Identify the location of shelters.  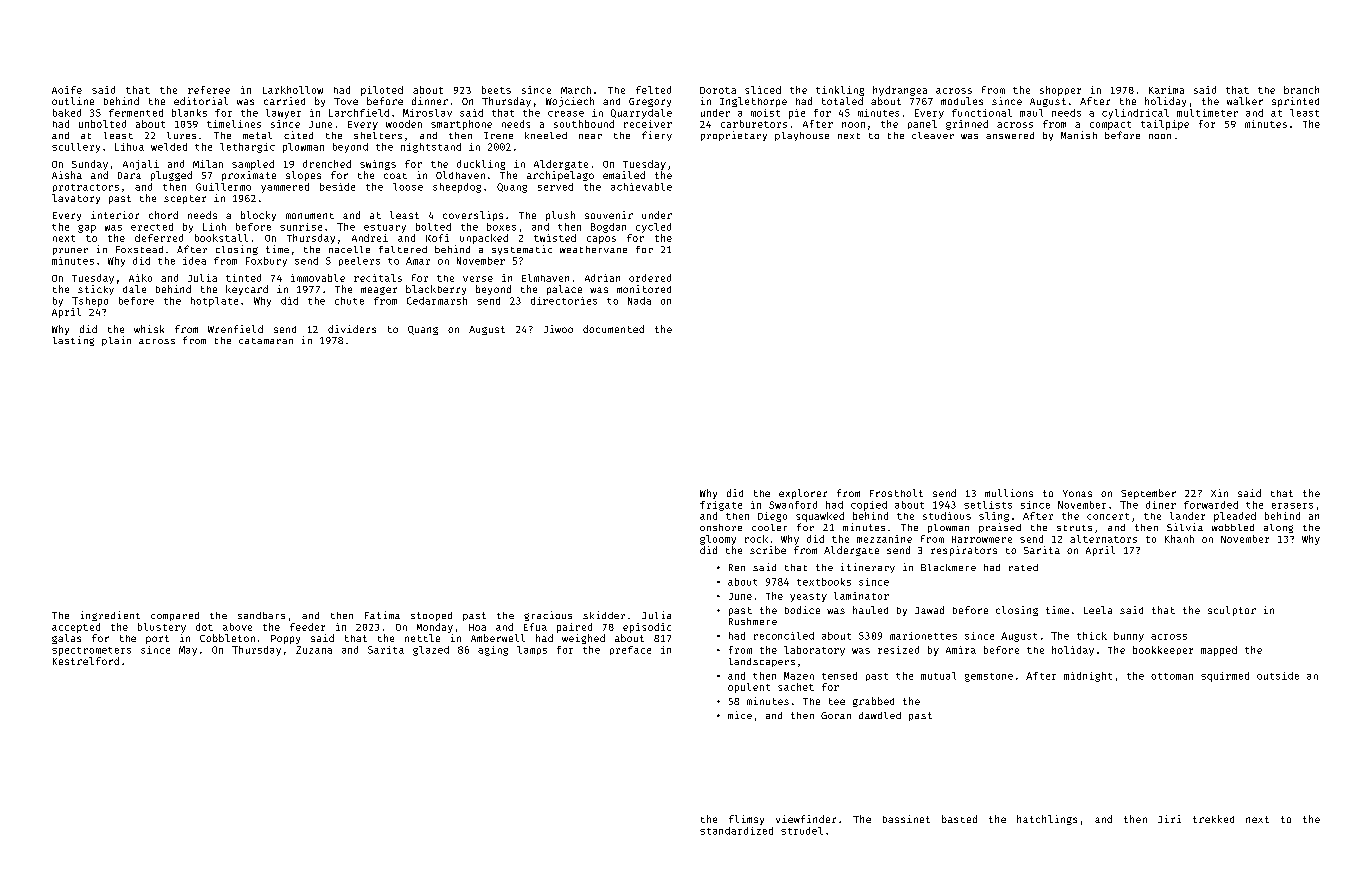
(378, 135).
